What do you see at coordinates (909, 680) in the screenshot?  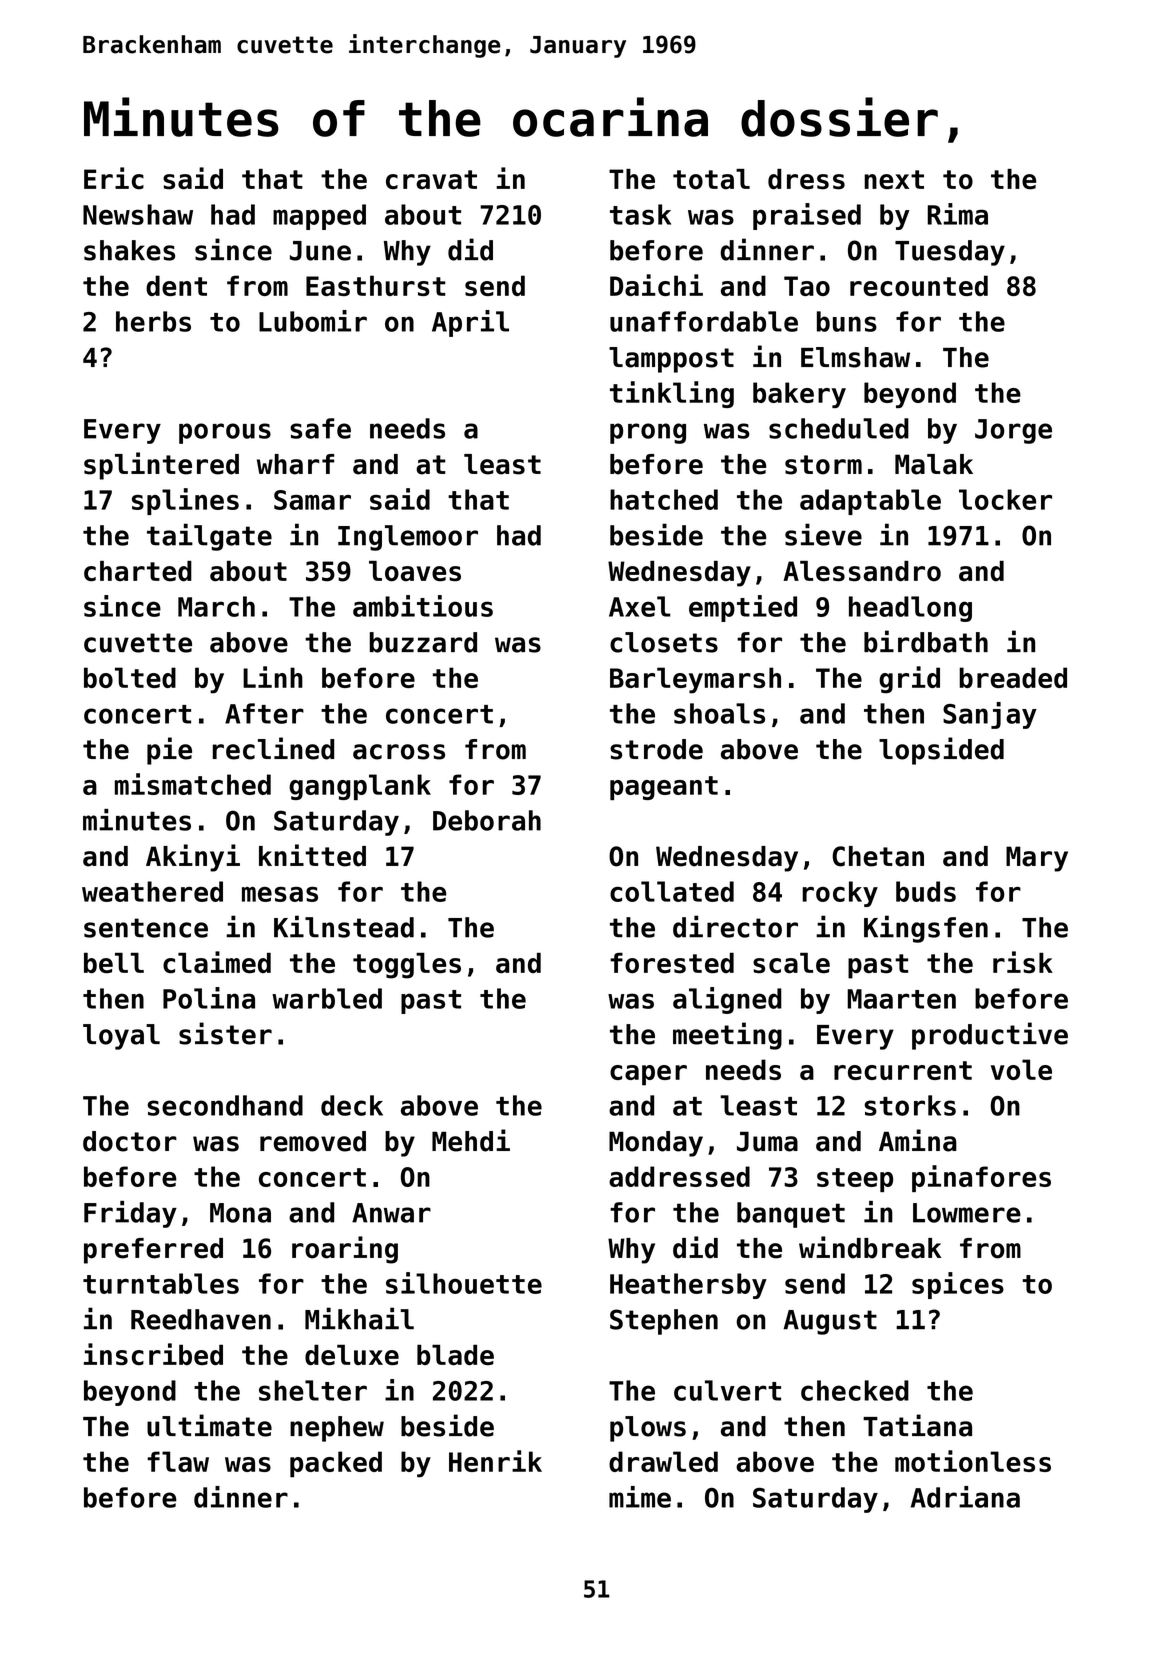 I see `grid` at bounding box center [909, 680].
